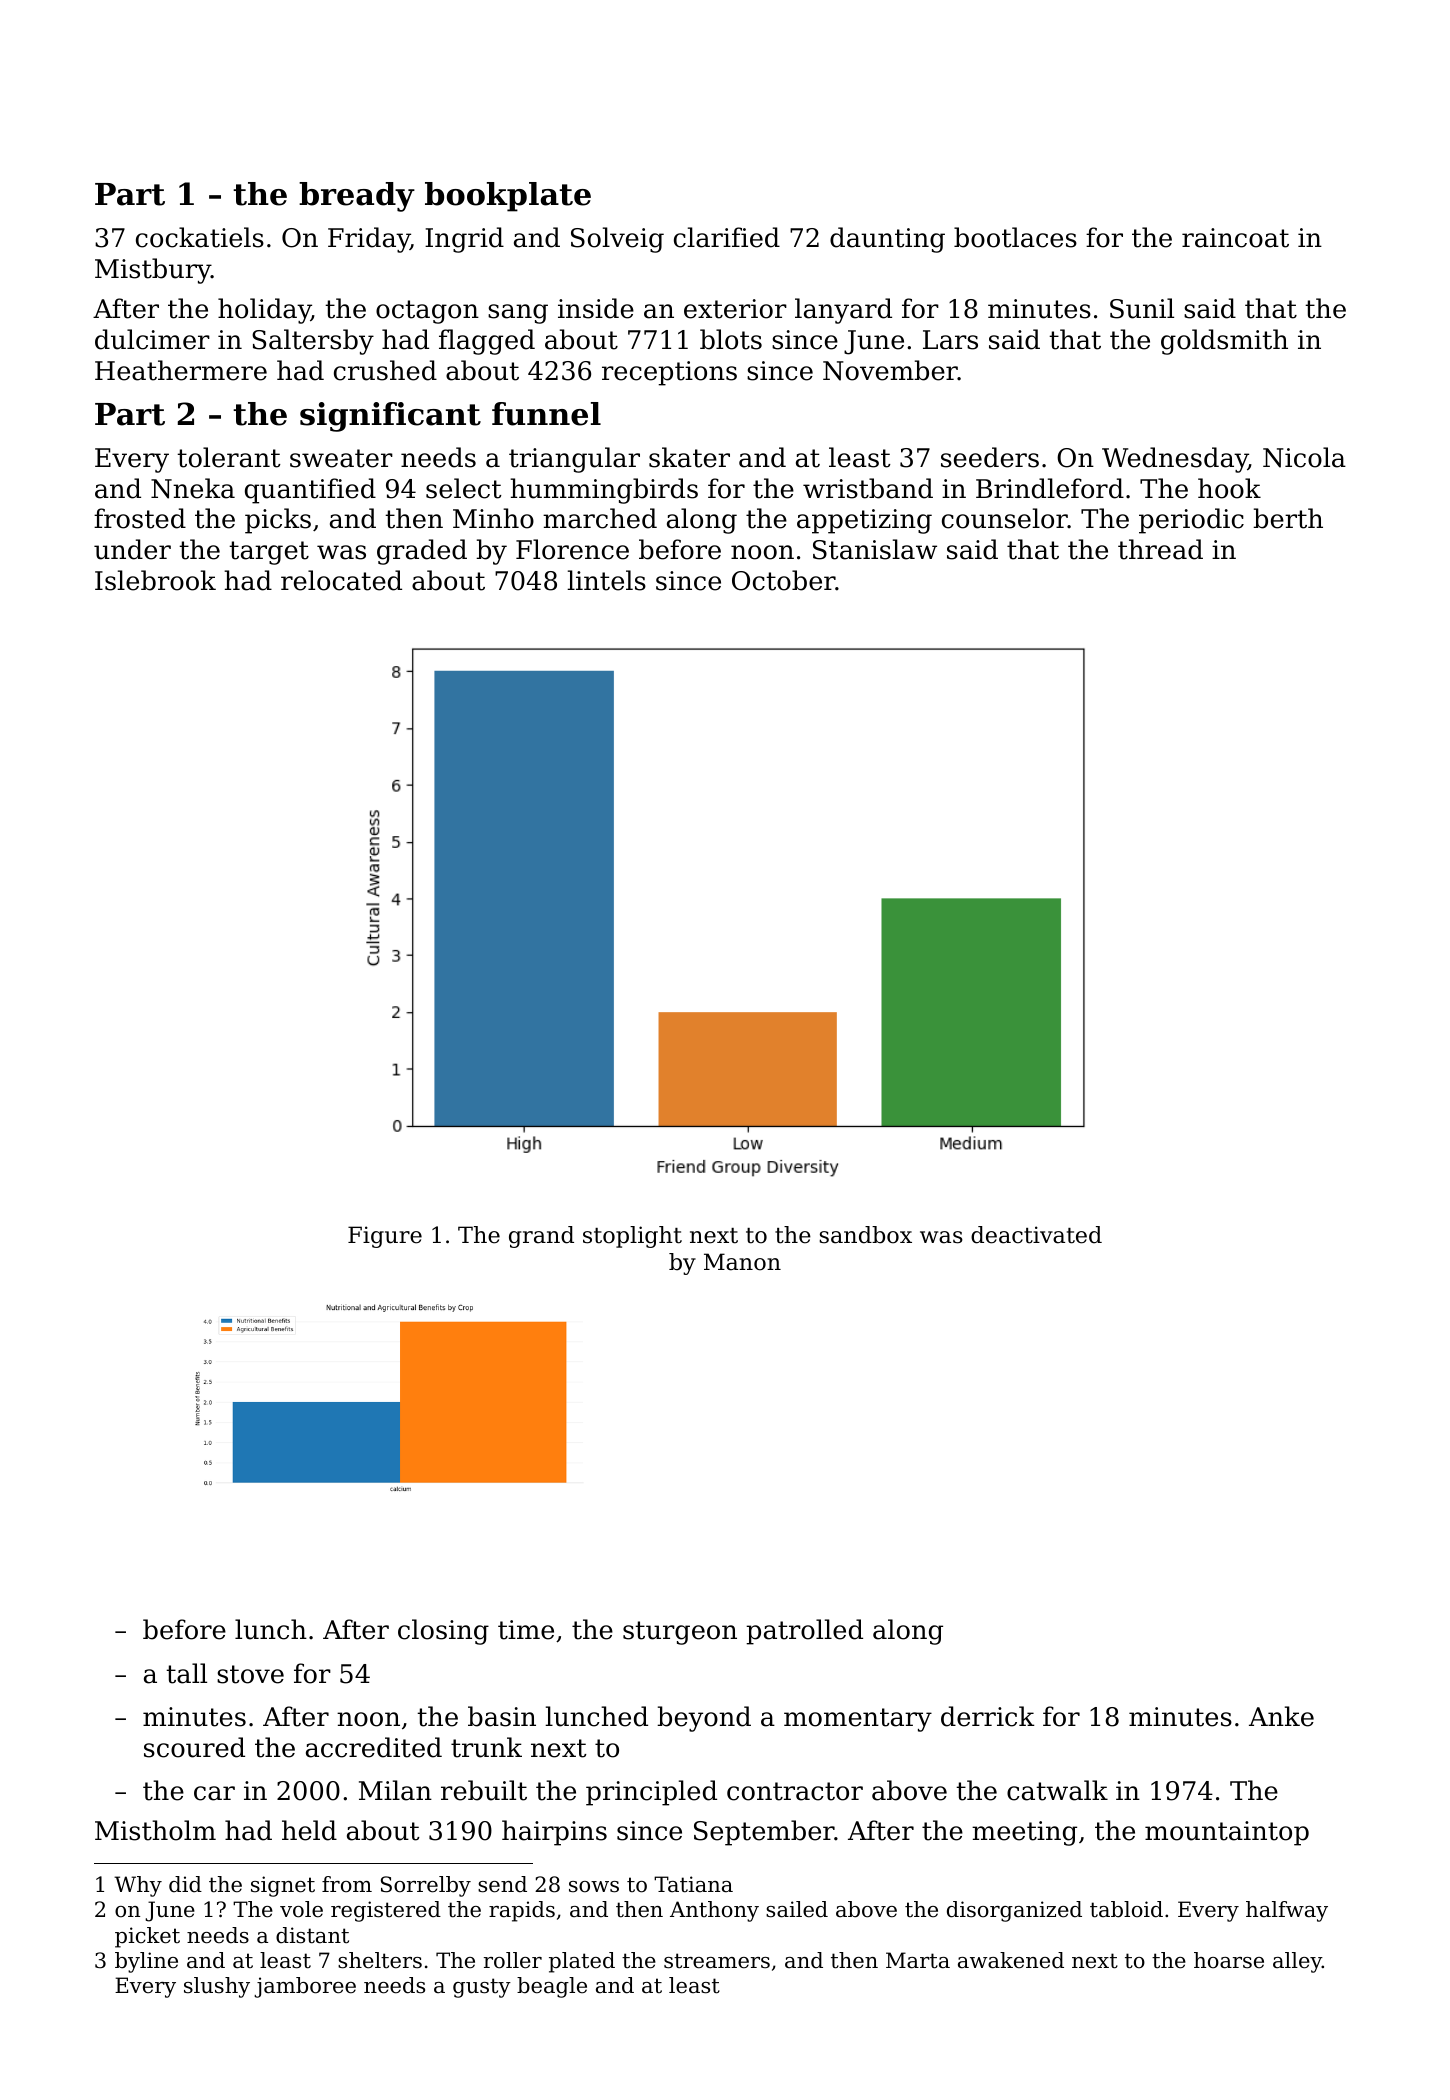 The width and height of the screenshot is (1450, 2100). What do you see at coordinates (632, 1237) in the screenshot?
I see `stoplight` at bounding box center [632, 1237].
